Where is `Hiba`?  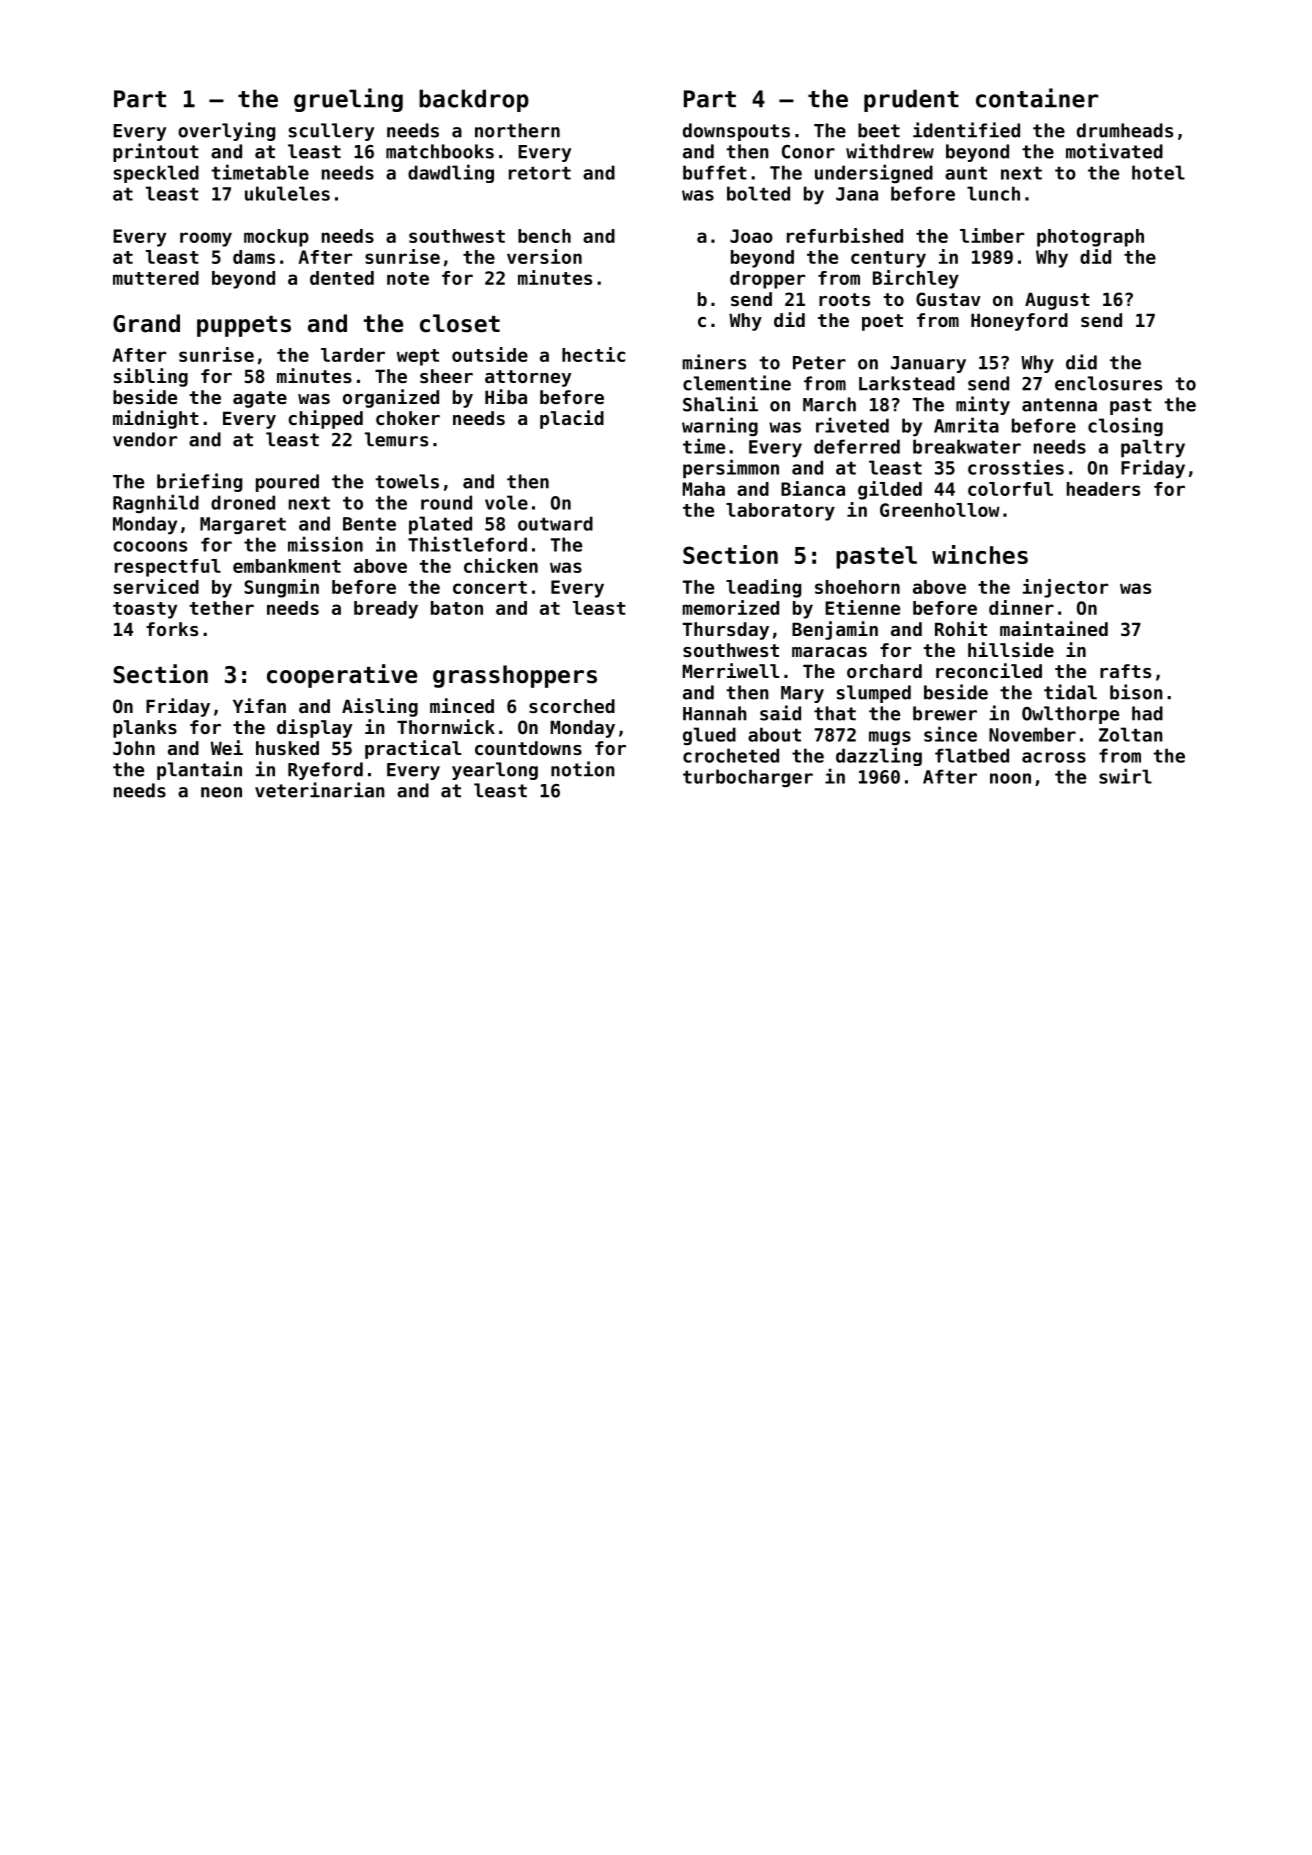
Hiba is located at coordinates (506, 396).
